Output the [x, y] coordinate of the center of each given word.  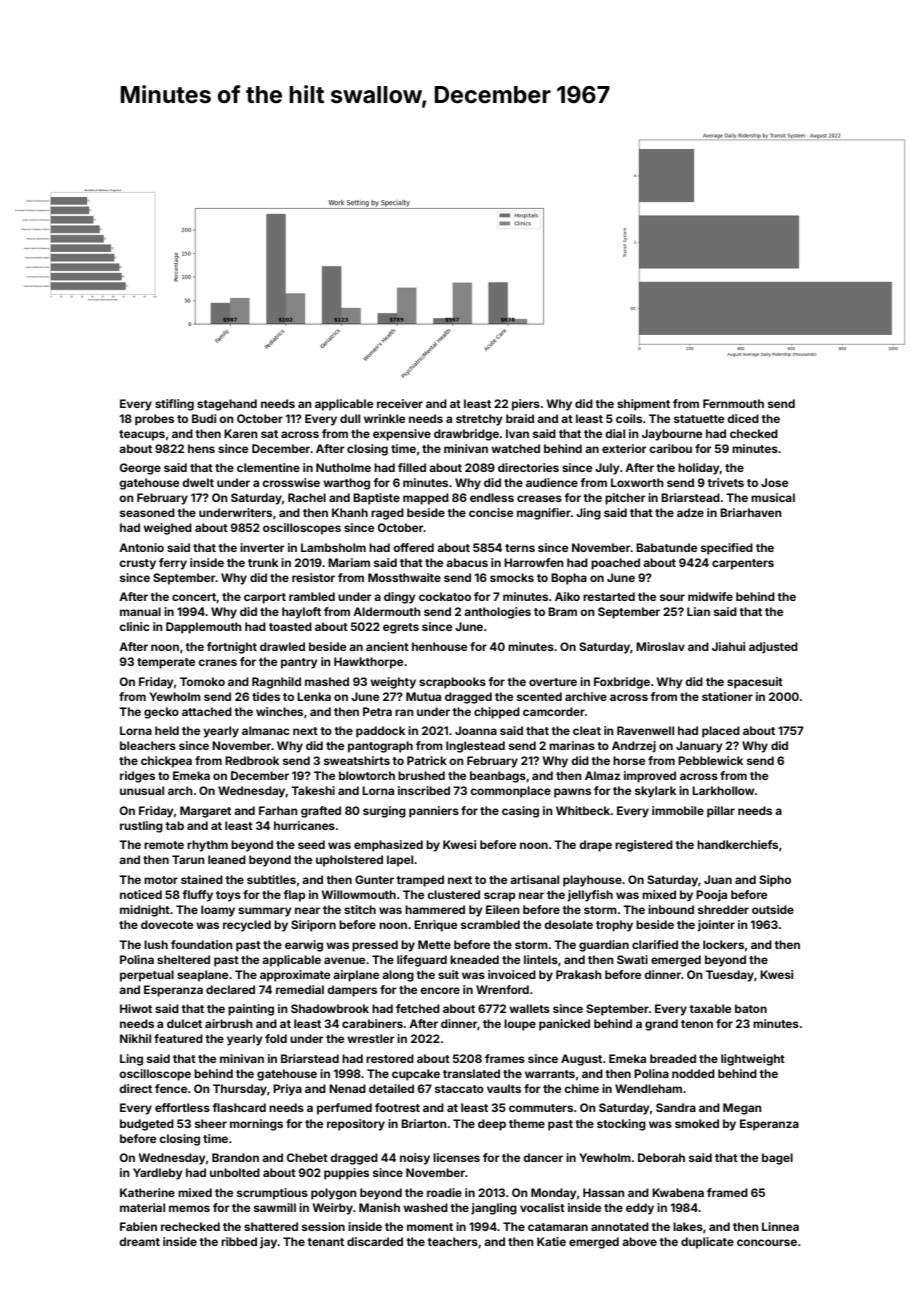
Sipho [775, 881]
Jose [774, 482]
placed [721, 732]
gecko [161, 713]
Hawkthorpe [368, 663]
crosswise [291, 482]
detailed [391, 1088]
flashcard [239, 1107]
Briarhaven [751, 512]
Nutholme [343, 467]
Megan [742, 1109]
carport [265, 598]
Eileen [503, 909]
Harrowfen [534, 562]
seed [311, 844]
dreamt [139, 1241]
